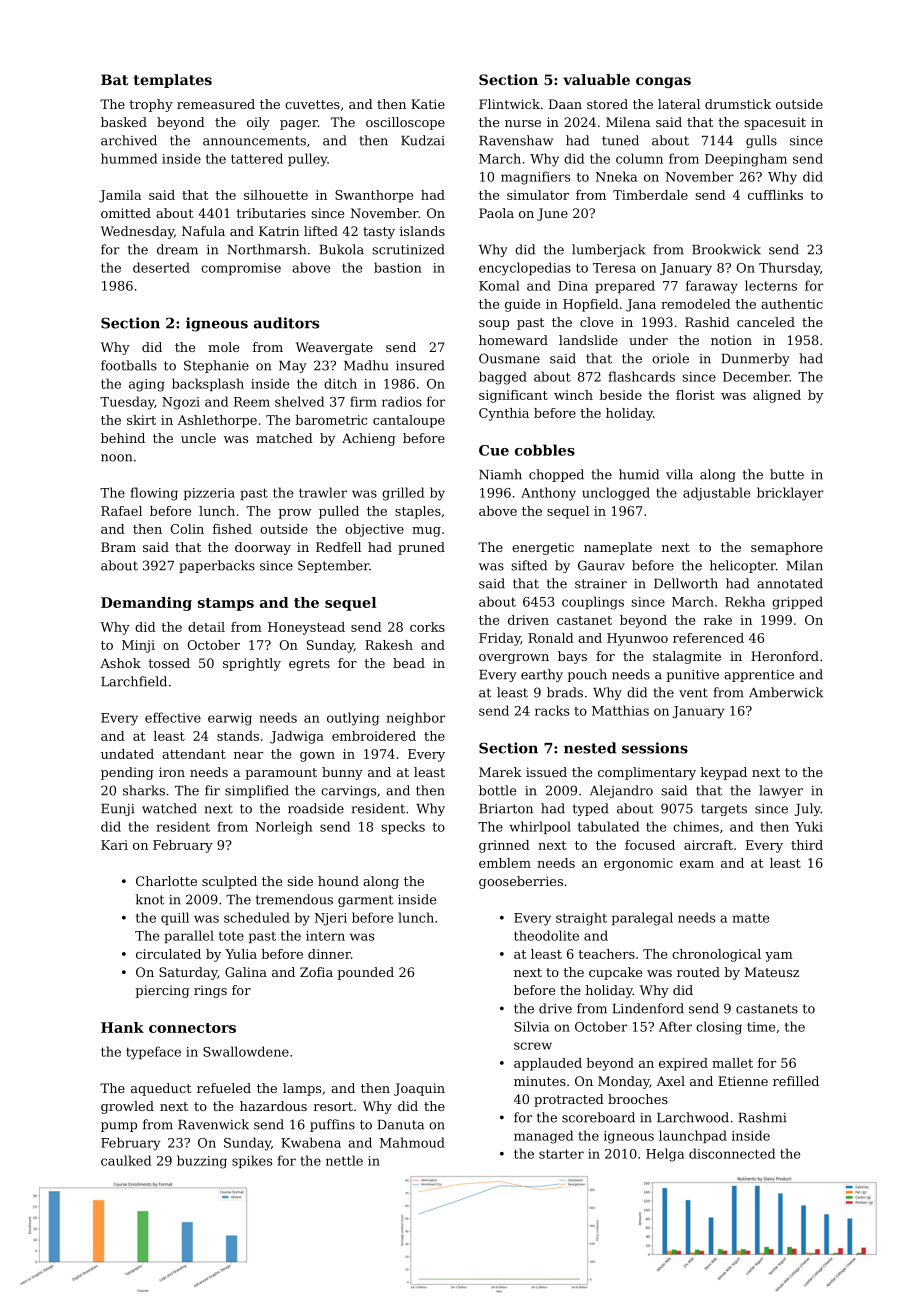 Image resolution: width=924 pixels, height=1314 pixels. Describe the element at coordinates (409, 421) in the screenshot. I see `cantaloupe` at that location.
